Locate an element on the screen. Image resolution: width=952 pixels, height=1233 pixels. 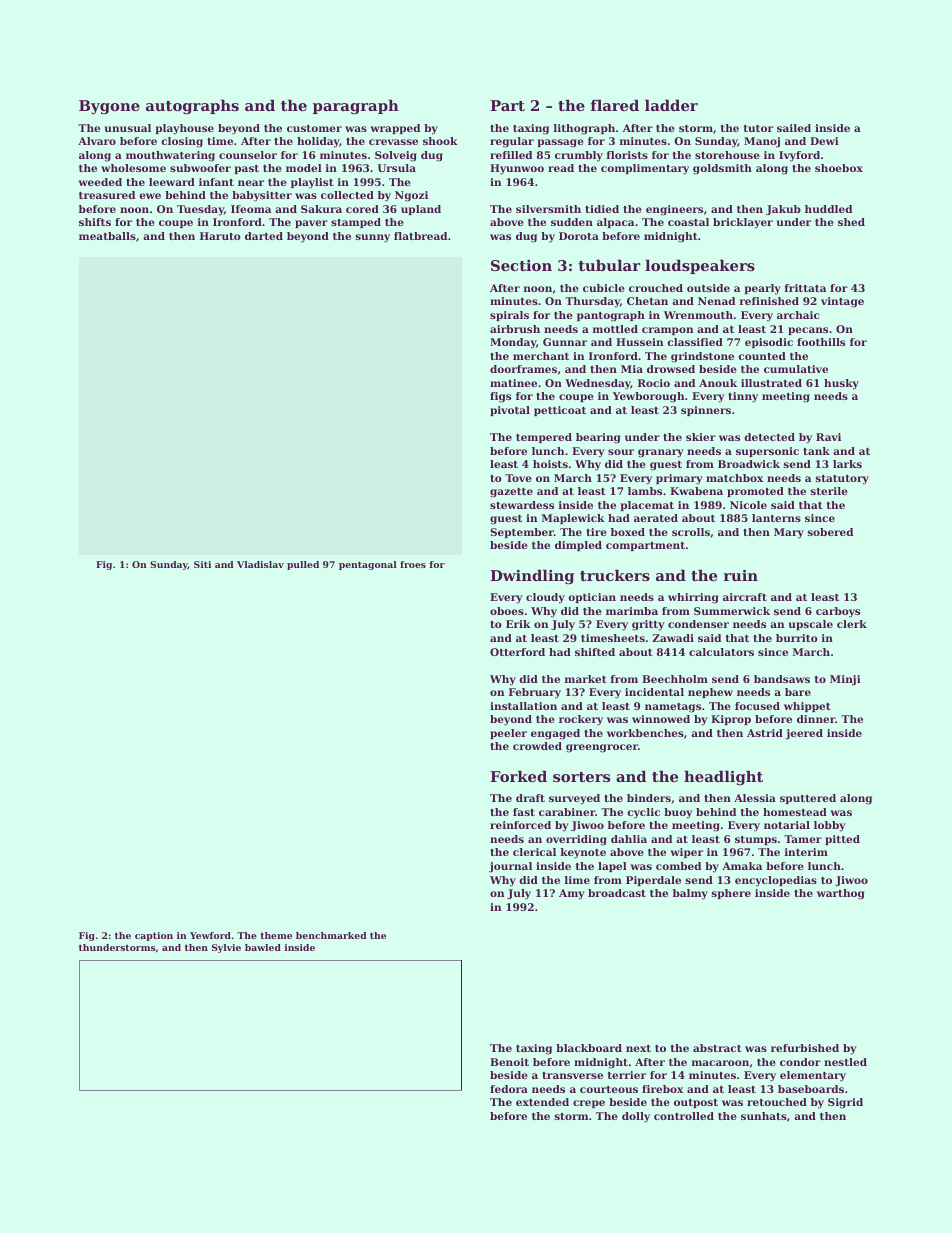
dolly is located at coordinates (636, 1117).
